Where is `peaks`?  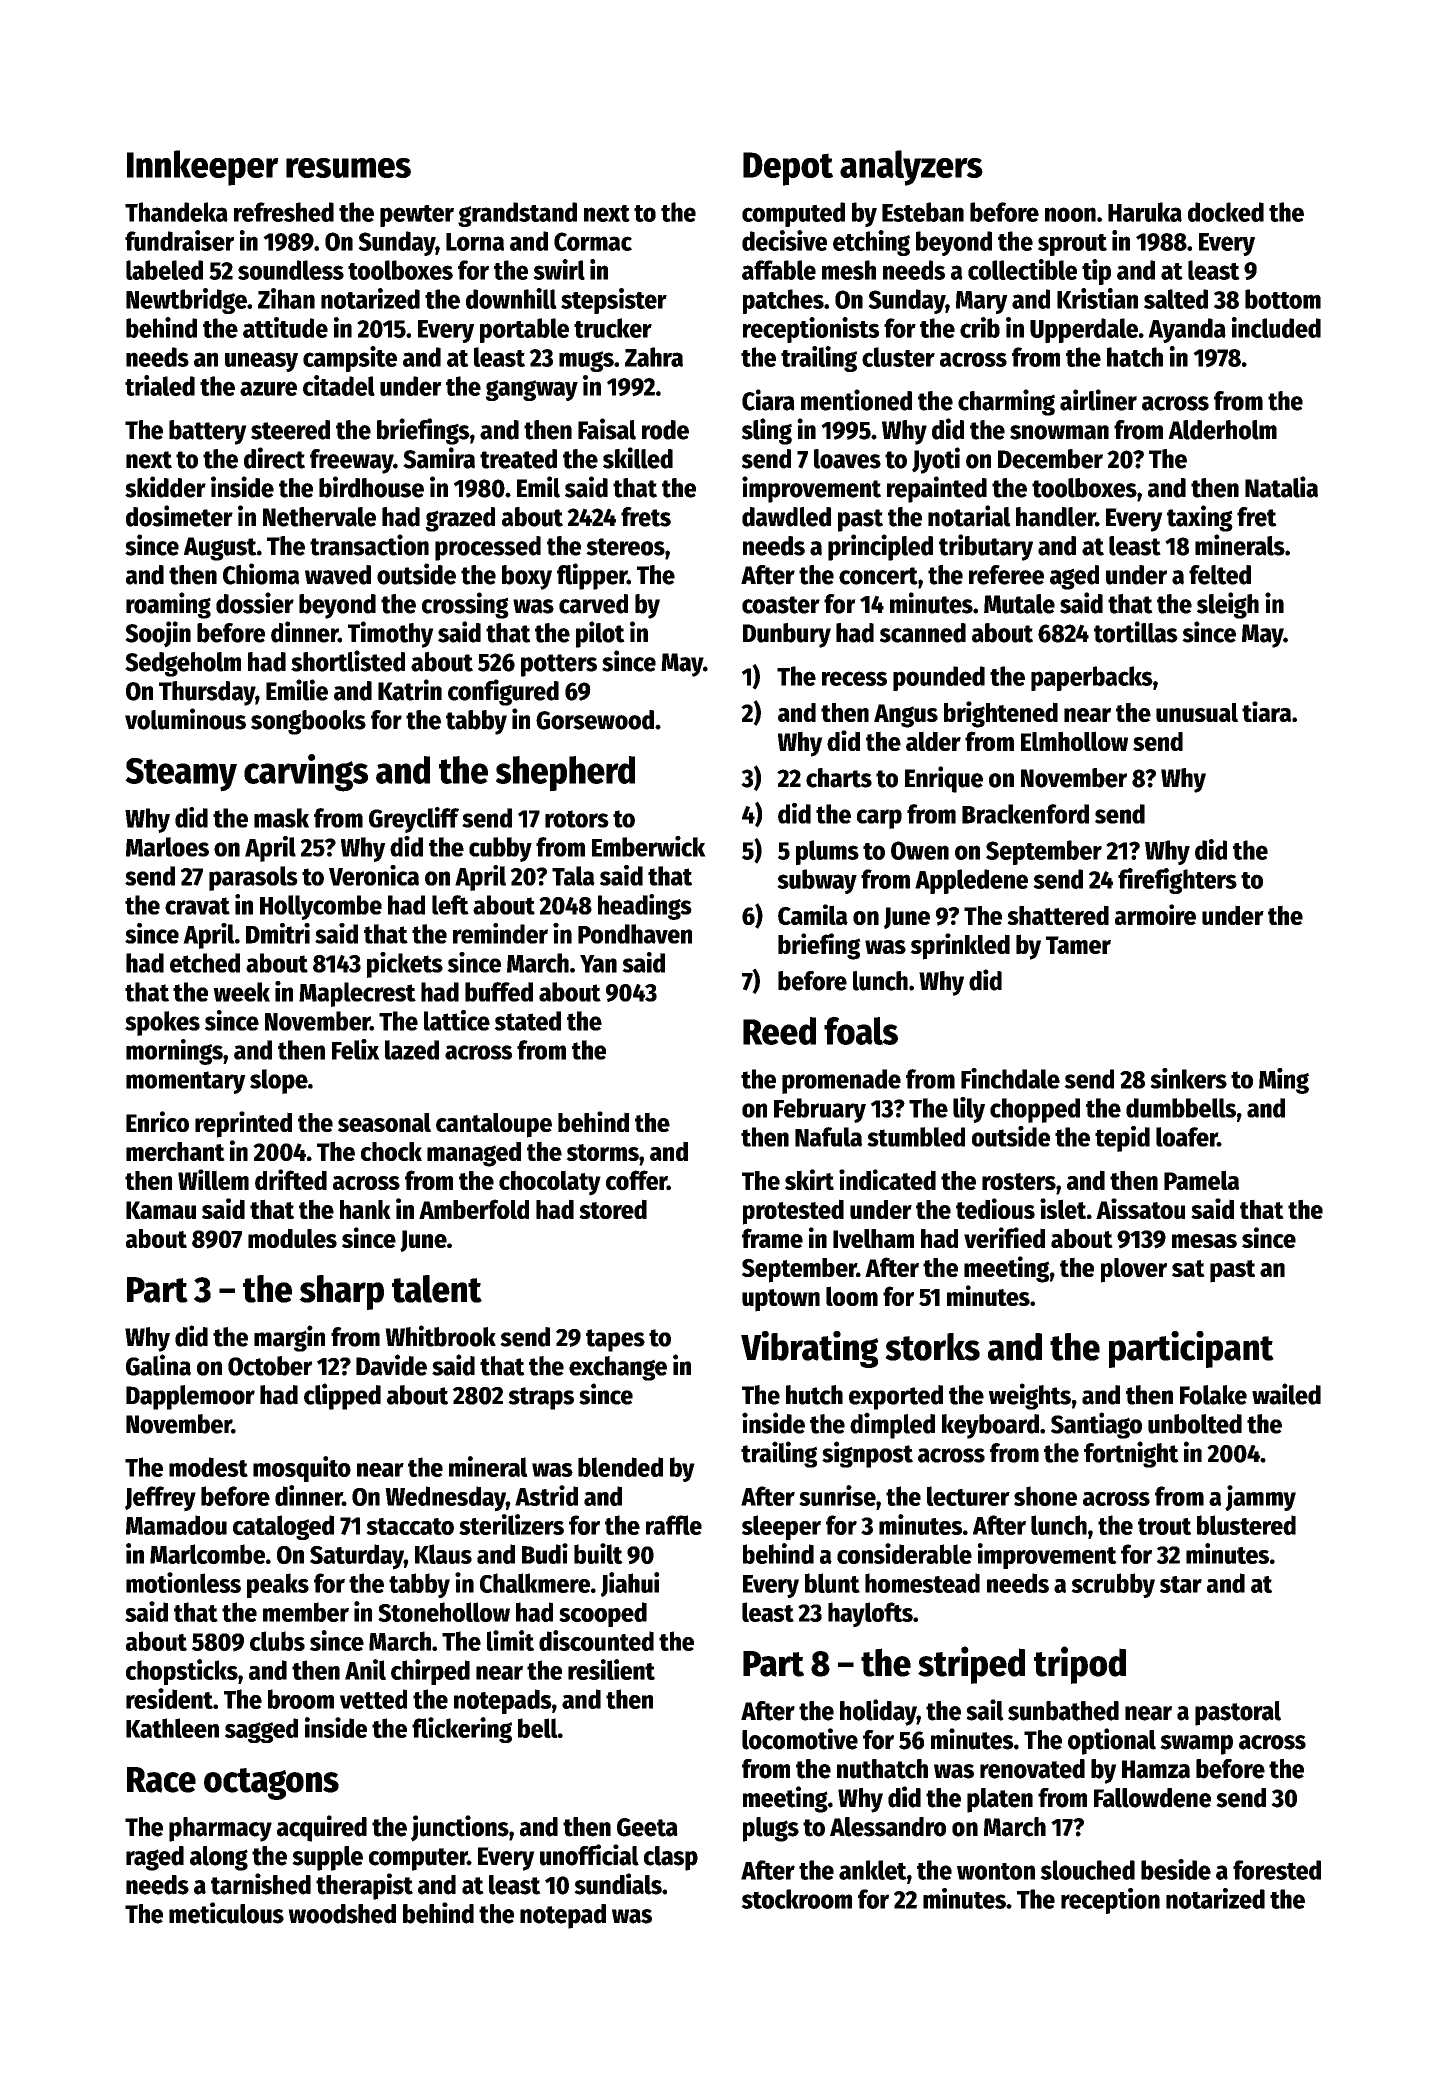
peaks is located at coordinates (278, 1585).
